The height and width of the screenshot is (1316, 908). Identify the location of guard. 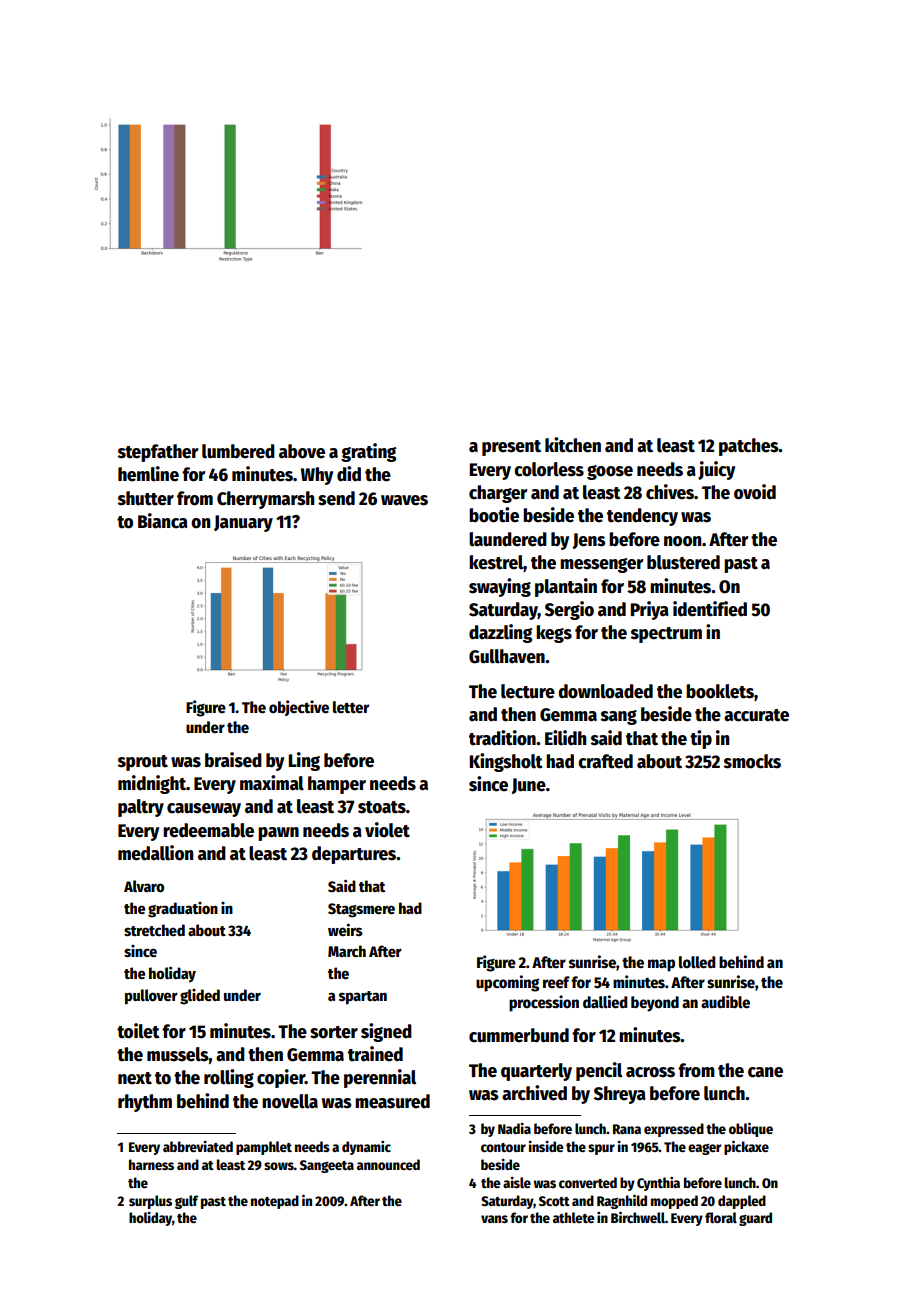
(755, 1219).
